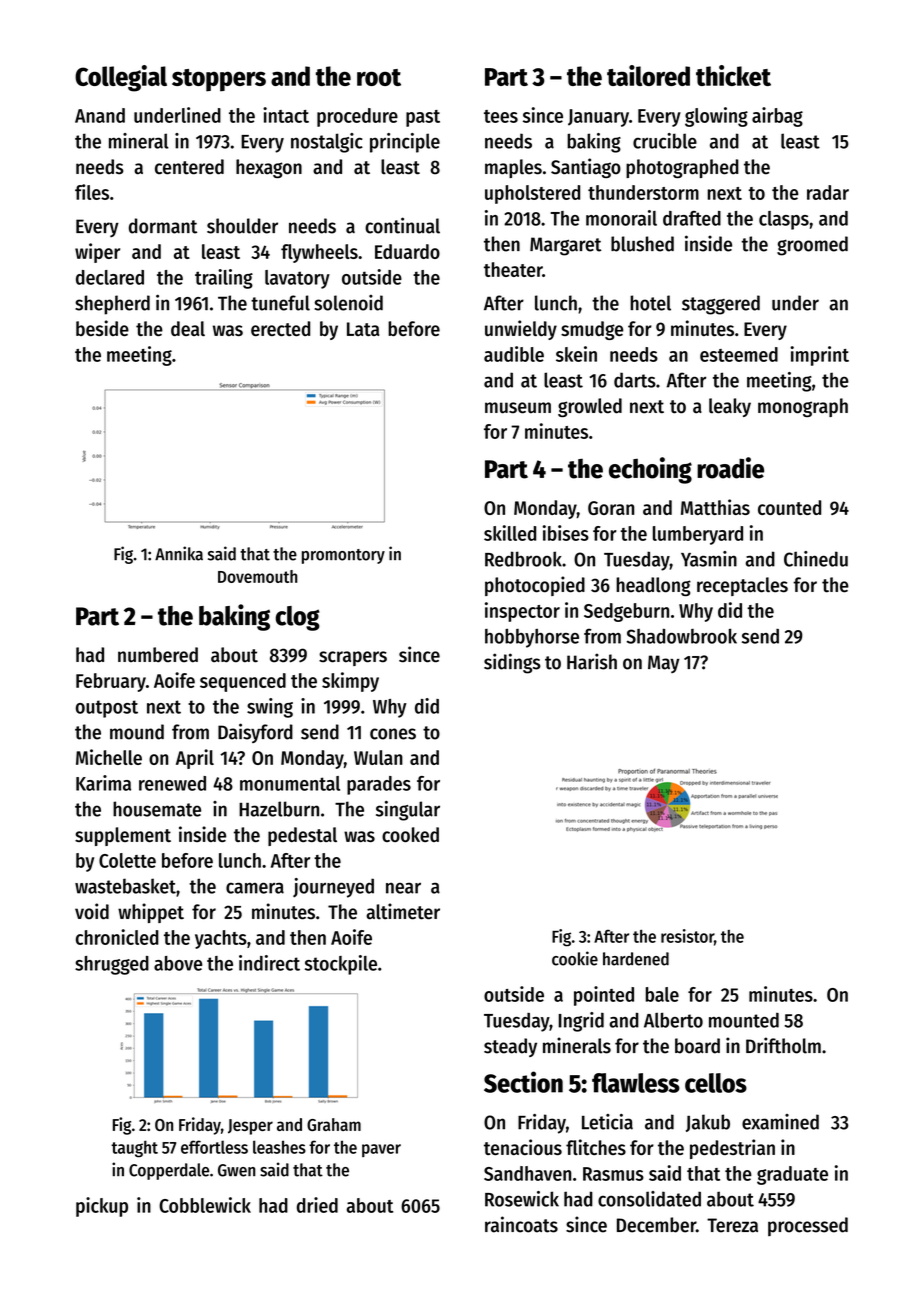  What do you see at coordinates (393, 734) in the page?
I see `cones` at bounding box center [393, 734].
